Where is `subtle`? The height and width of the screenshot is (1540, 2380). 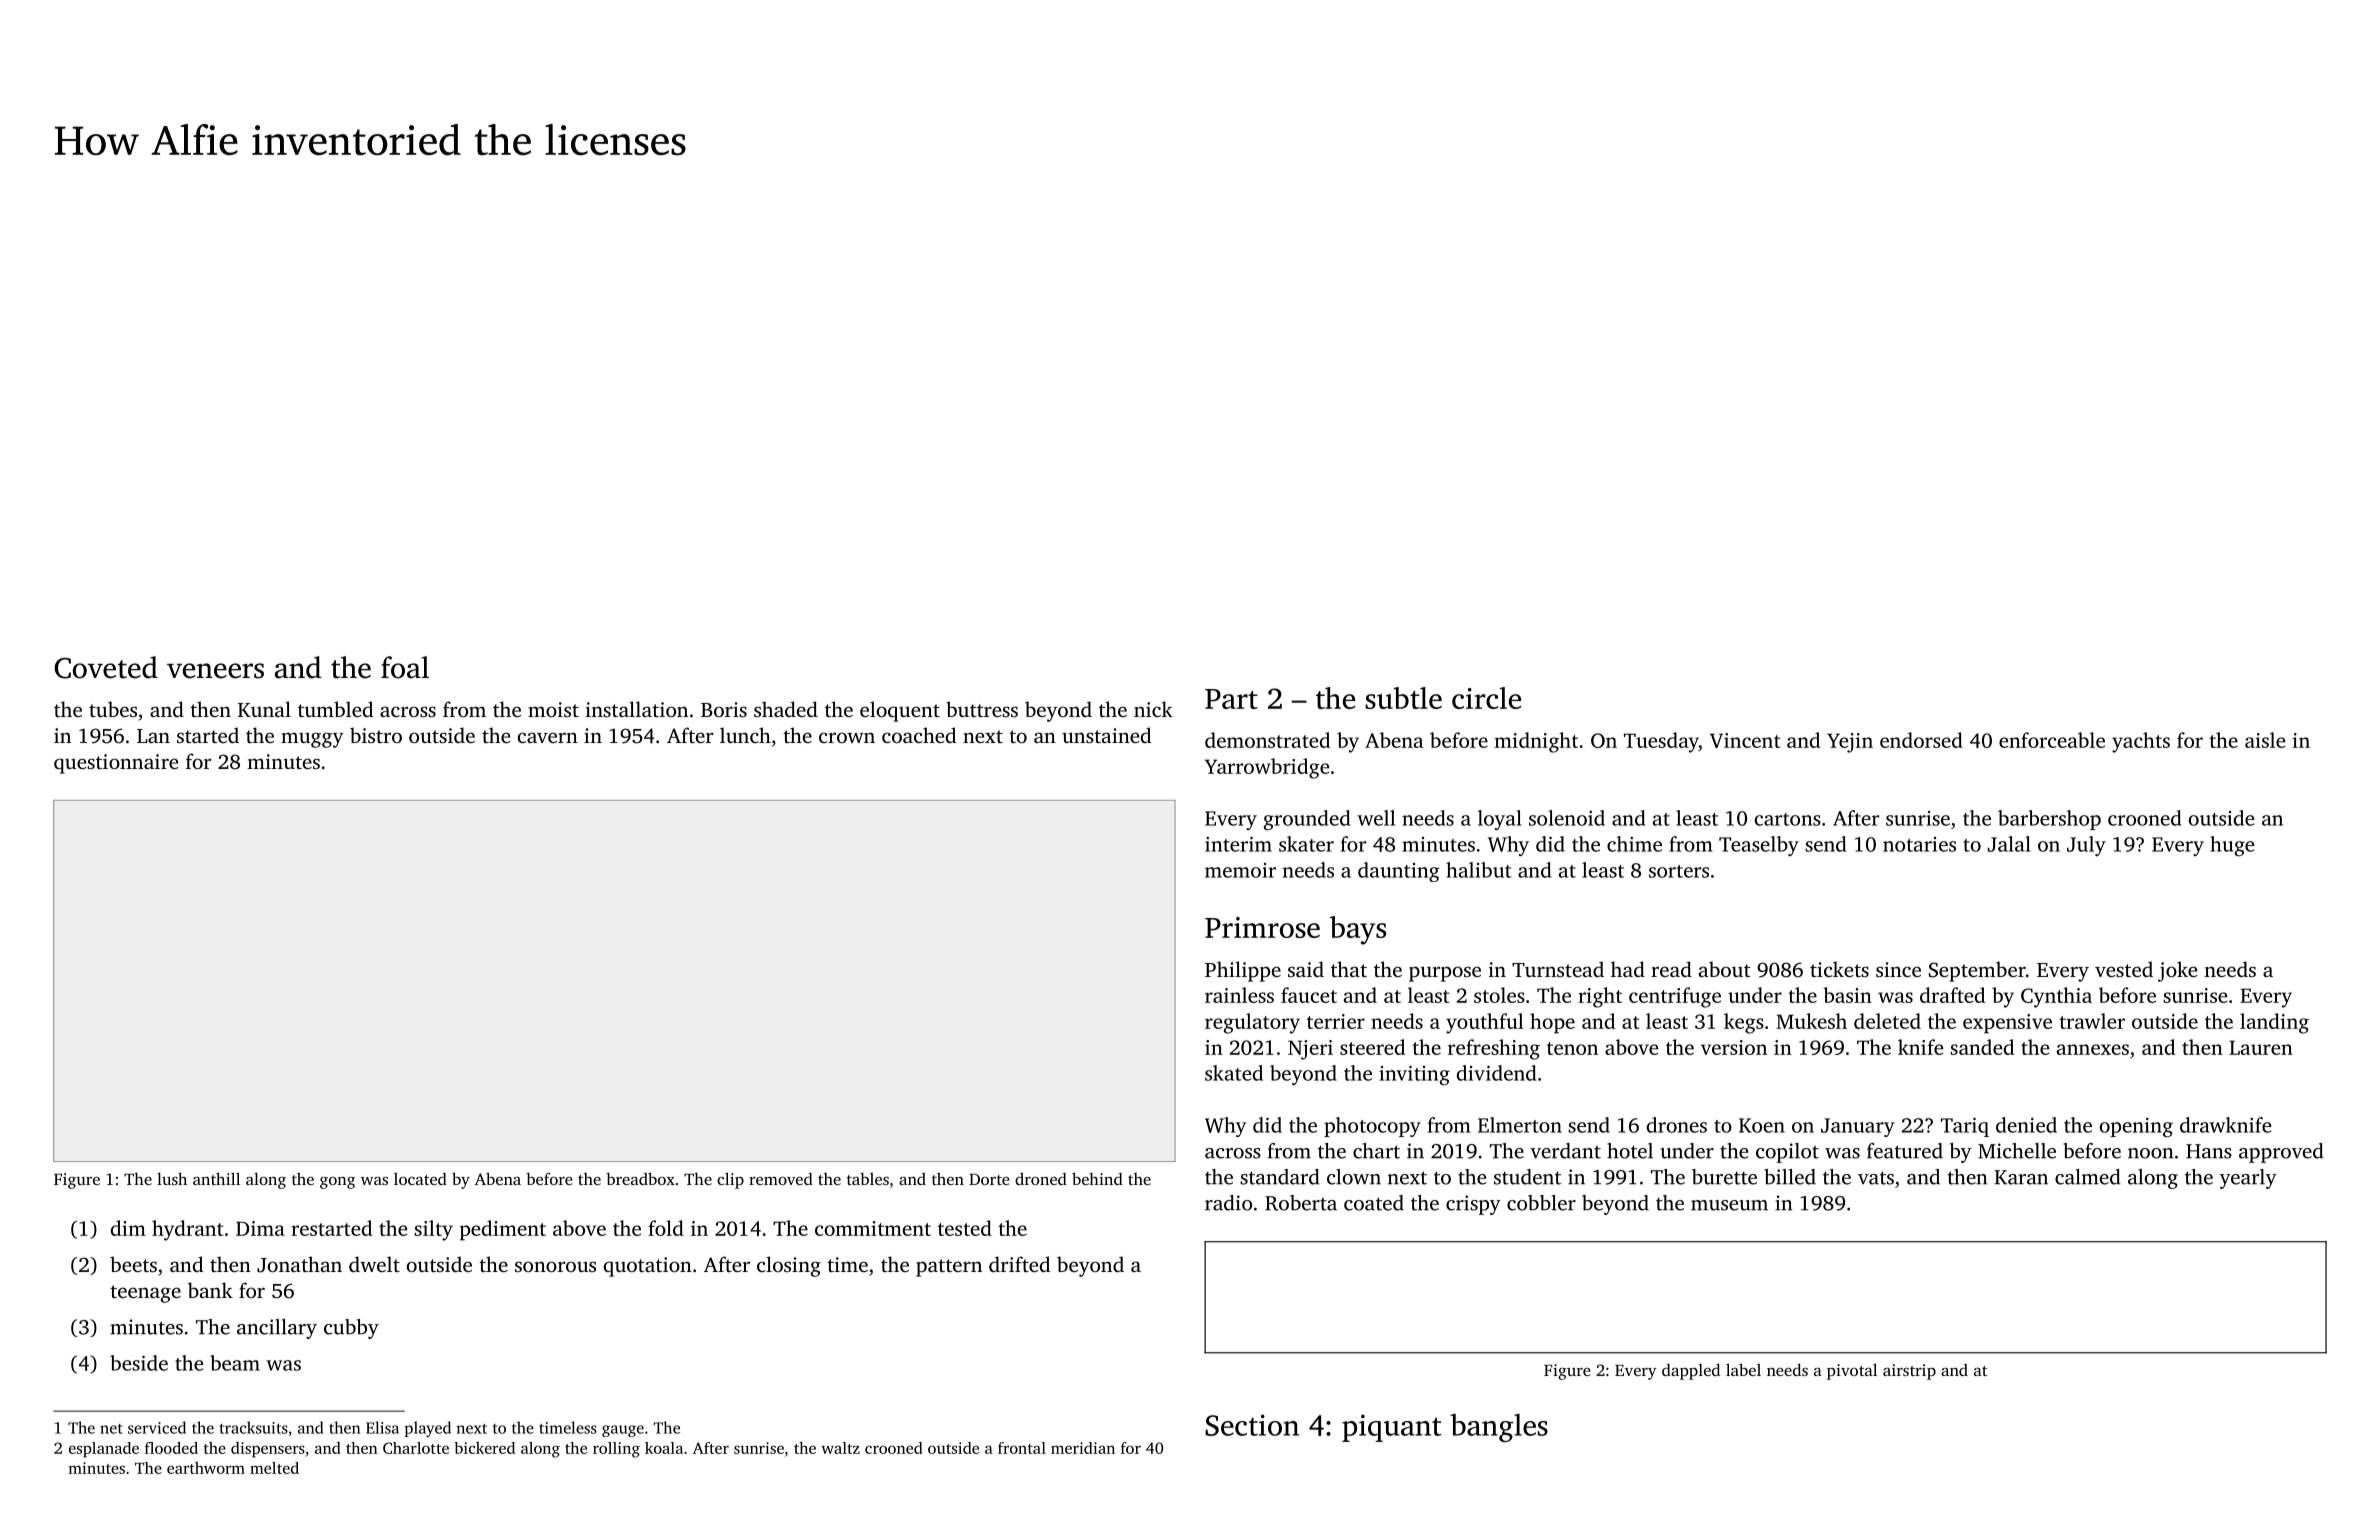 subtle is located at coordinates (1403, 698).
